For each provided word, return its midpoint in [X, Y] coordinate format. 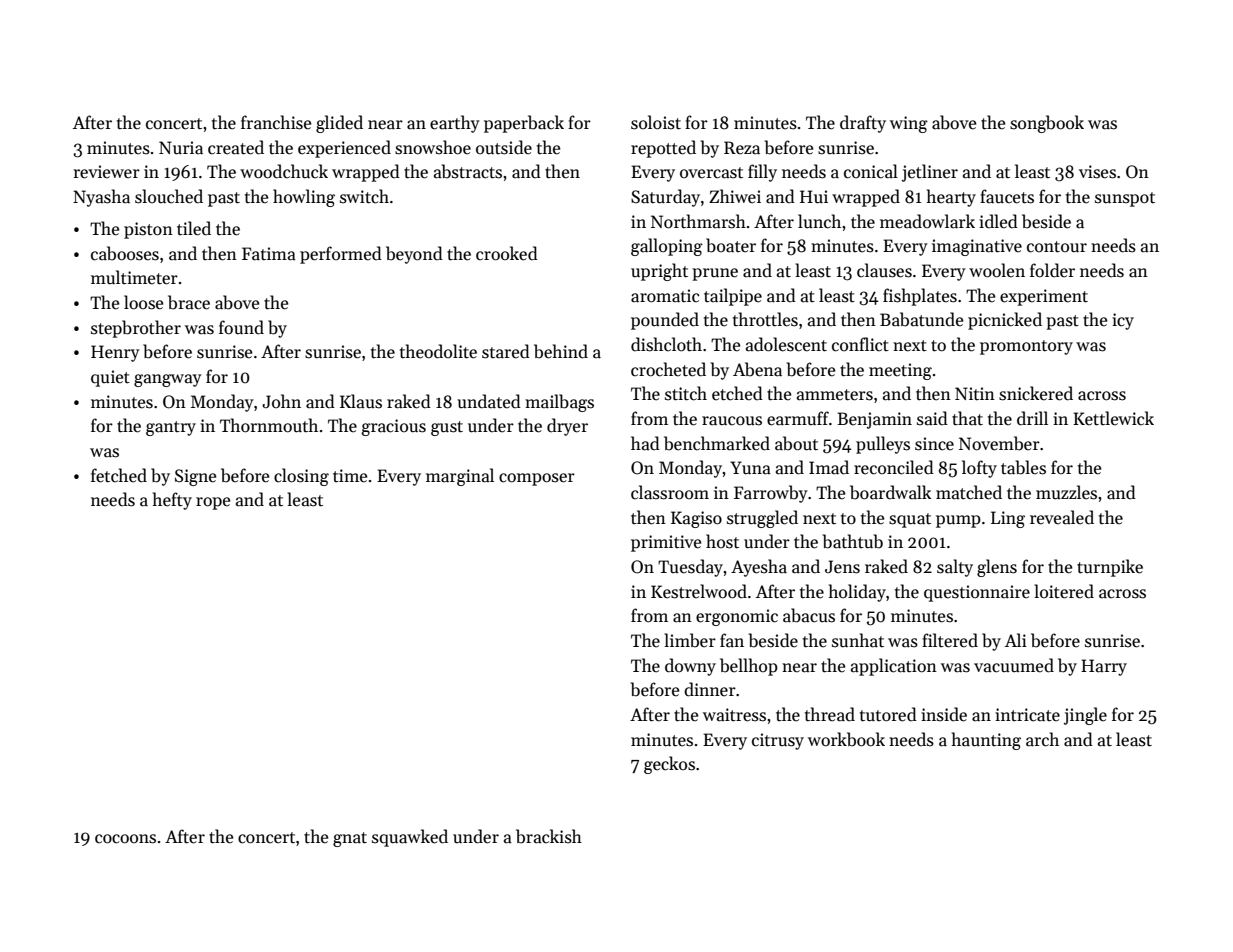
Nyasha [101, 198]
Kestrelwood [699, 591]
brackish [549, 836]
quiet [110, 378]
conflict [860, 344]
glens [997, 568]
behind [561, 351]
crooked [507, 253]
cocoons [125, 839]
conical [871, 171]
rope [213, 503]
